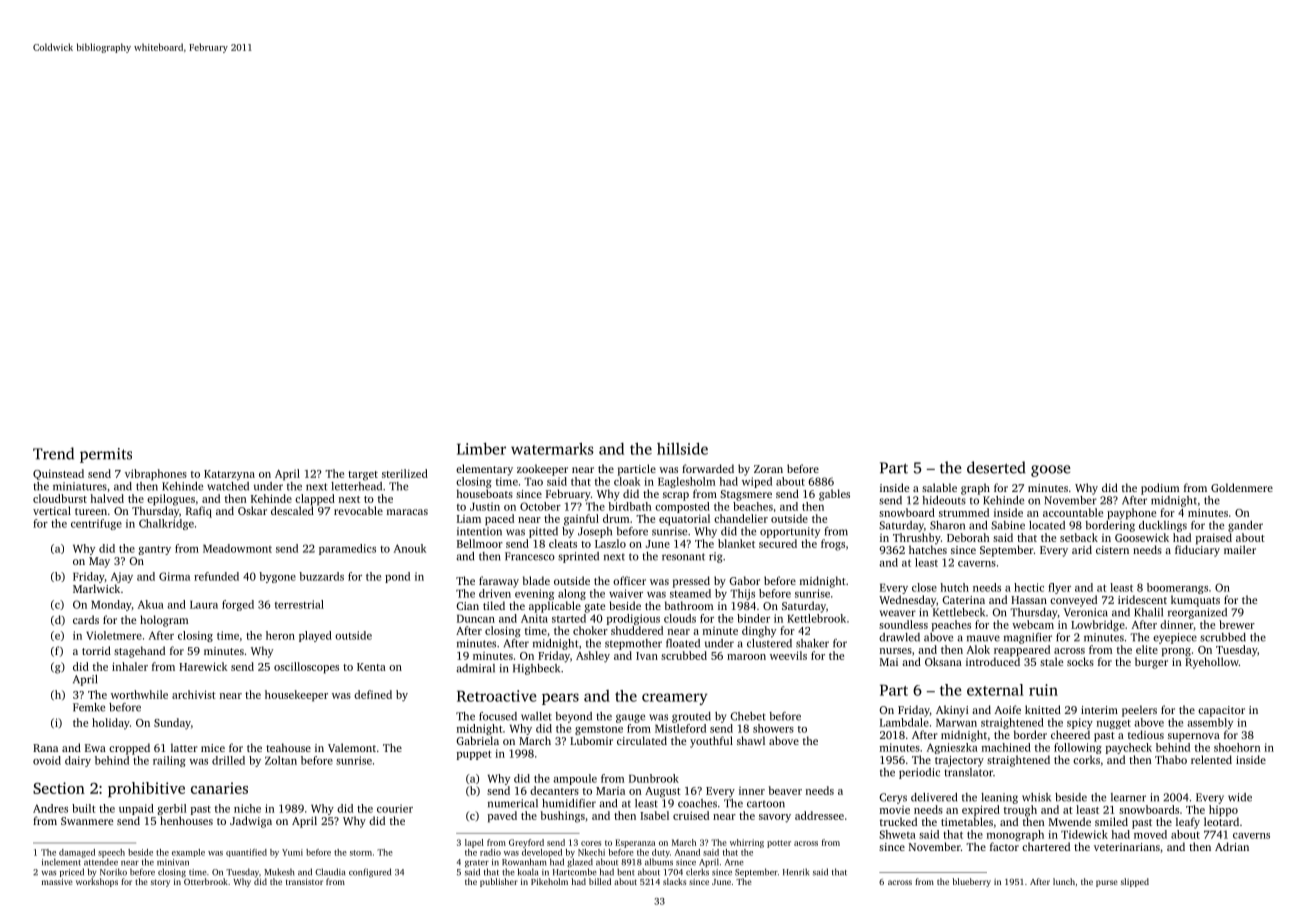  Describe the element at coordinates (552, 448) in the screenshot. I see `watermarks` at that location.
